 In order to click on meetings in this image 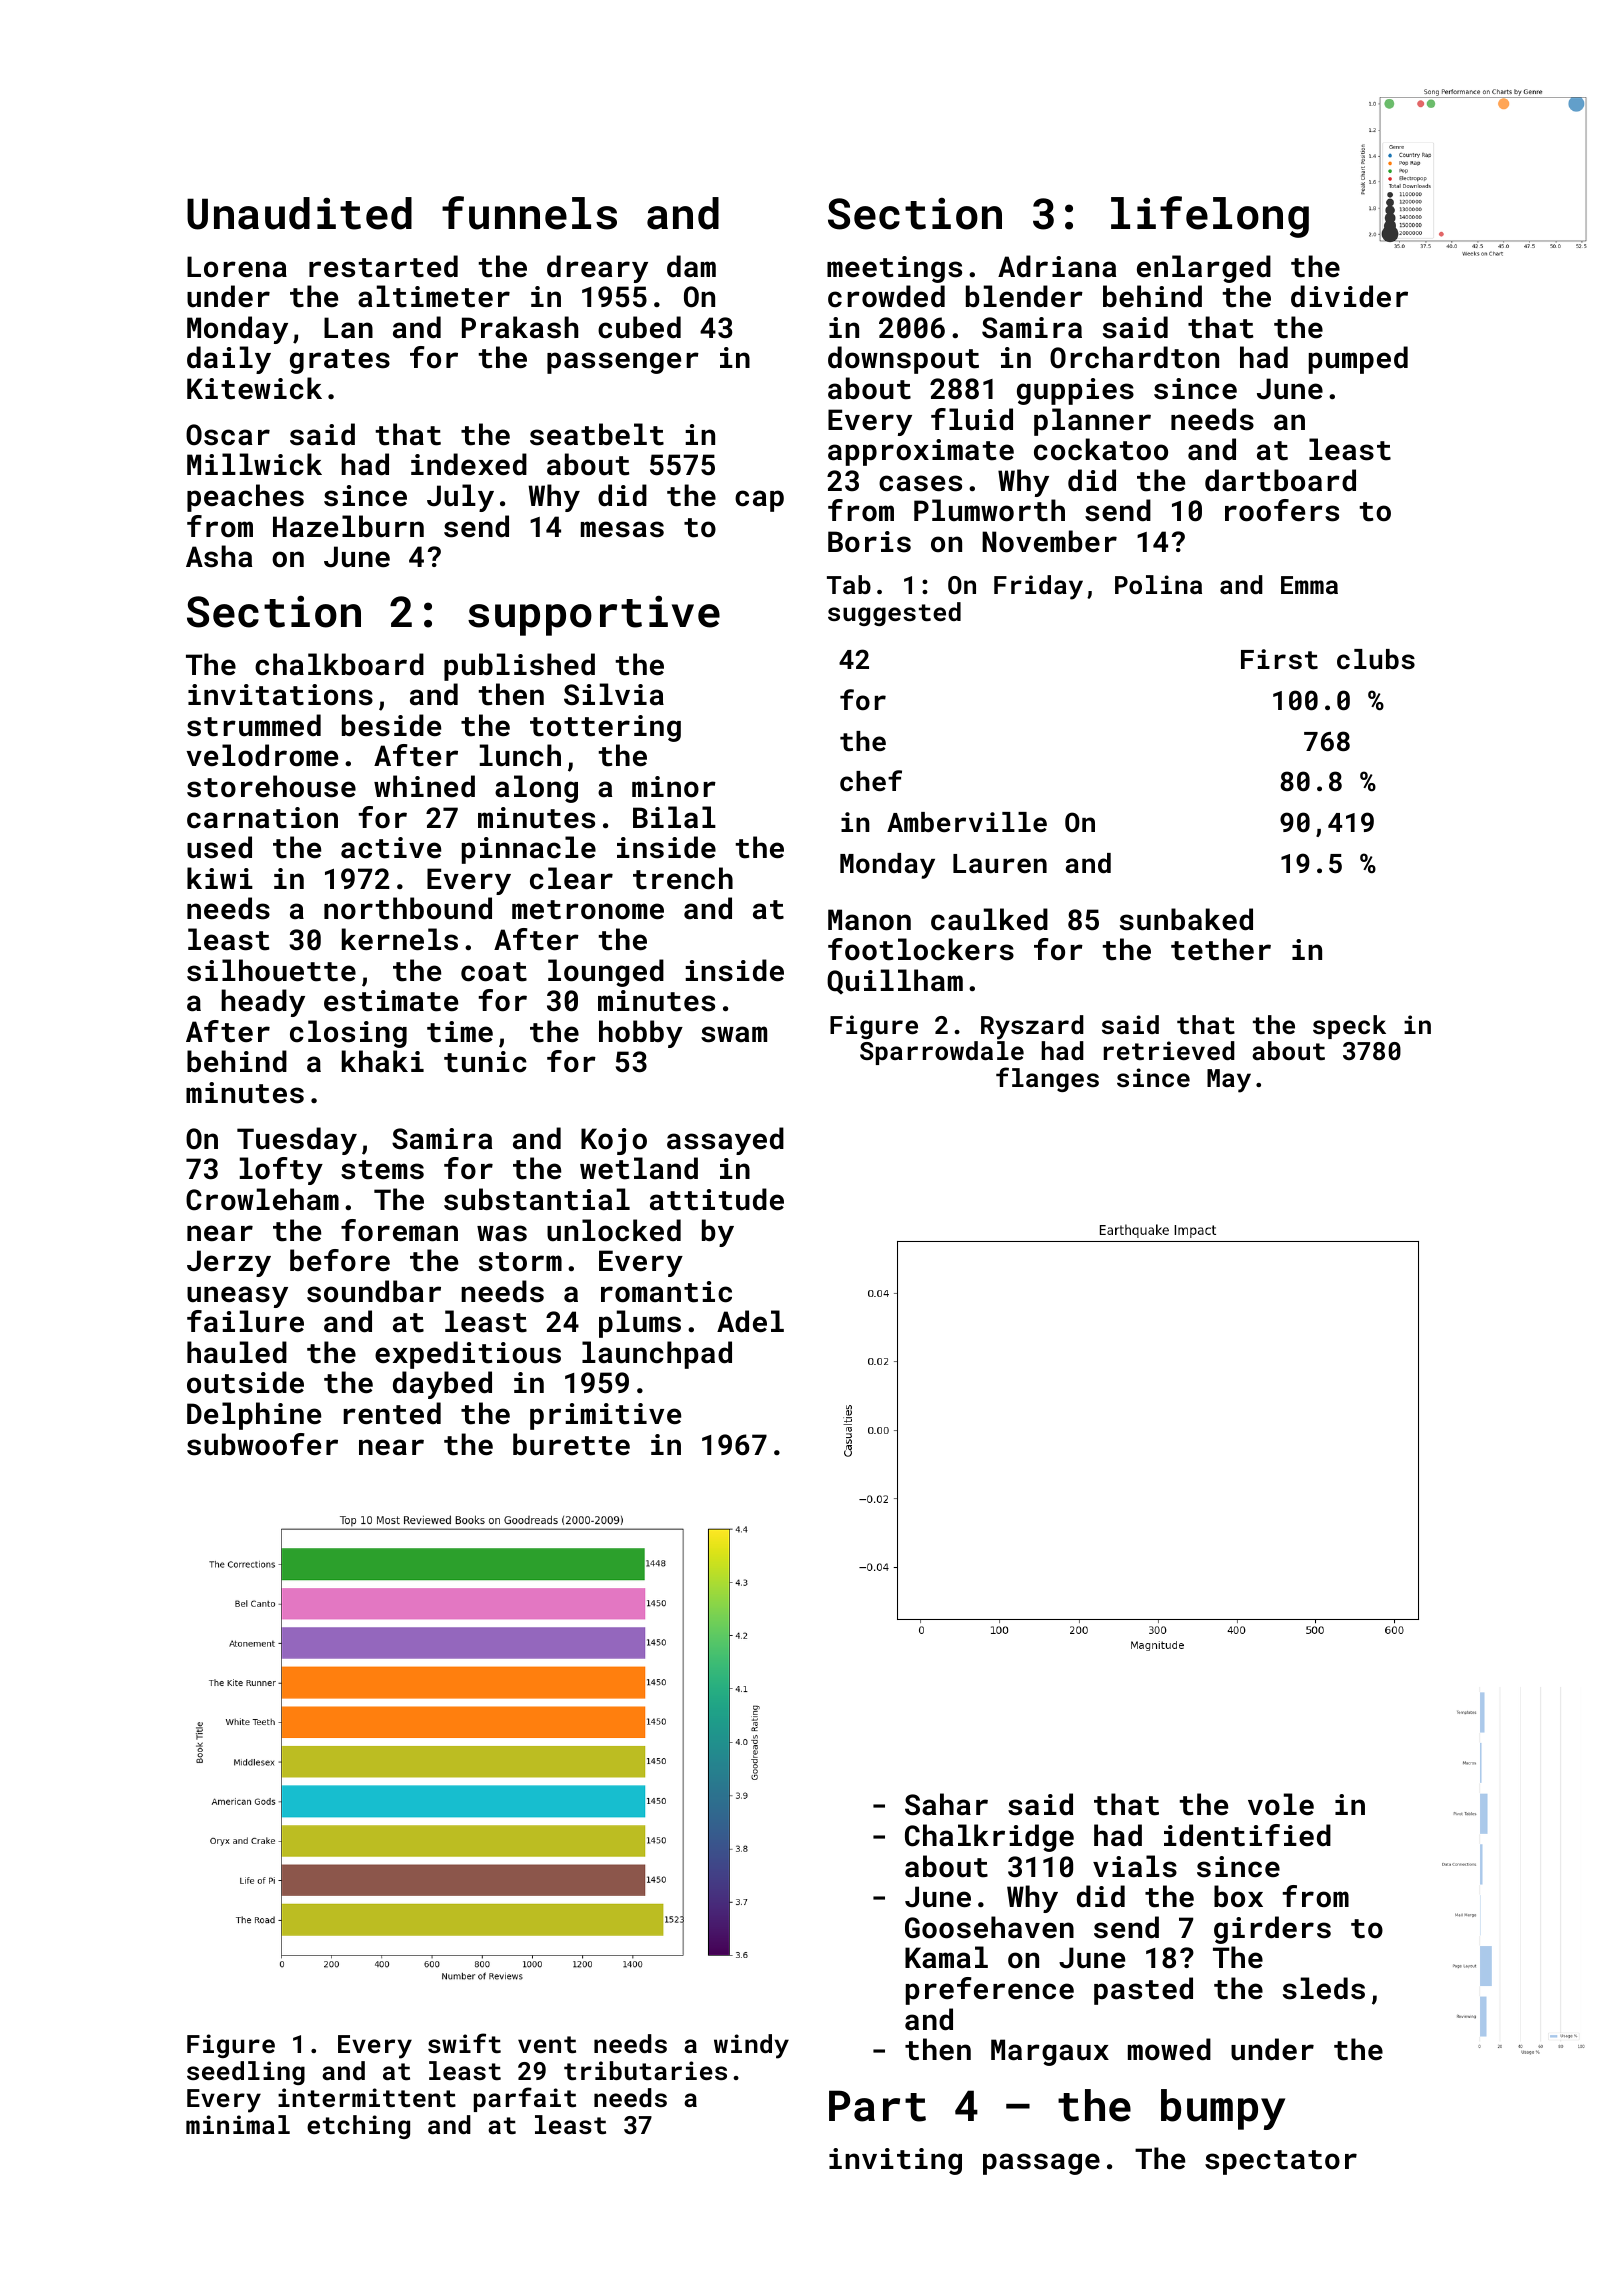, I will do `click(894, 269)`.
